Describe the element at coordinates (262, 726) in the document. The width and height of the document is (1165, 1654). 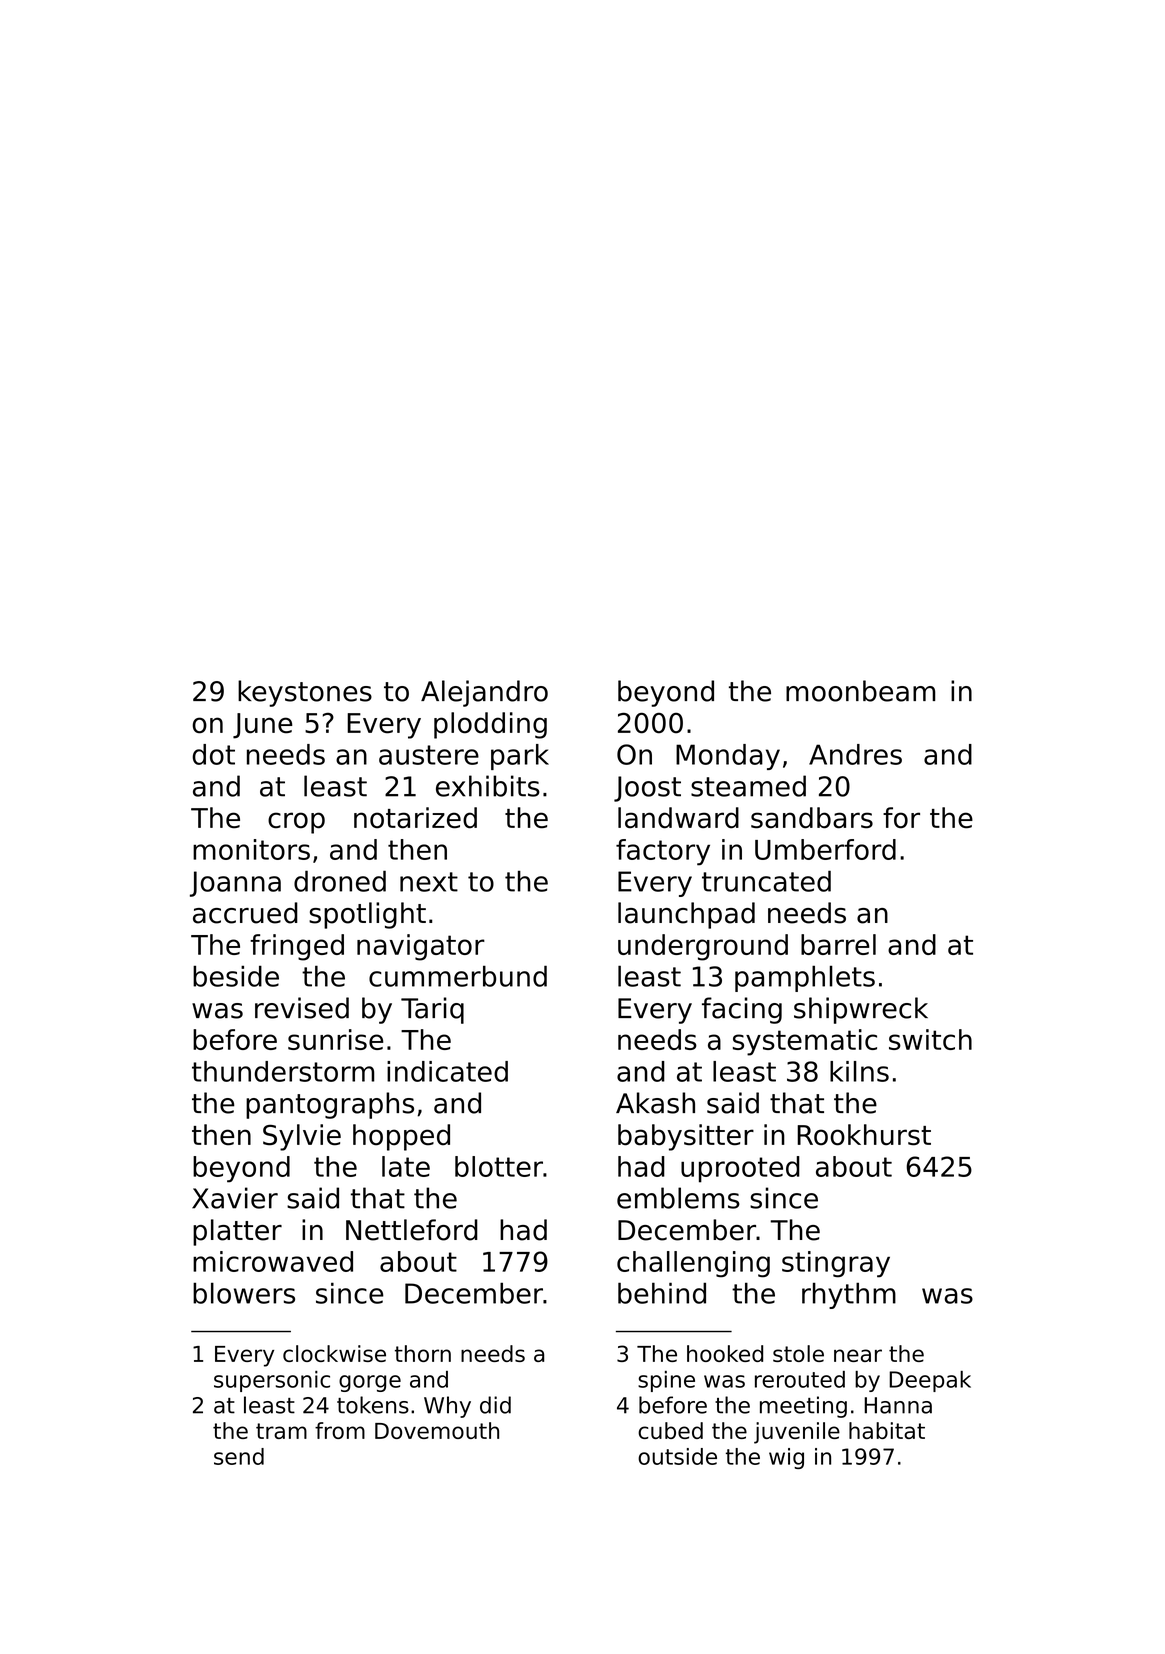
I see `June` at that location.
